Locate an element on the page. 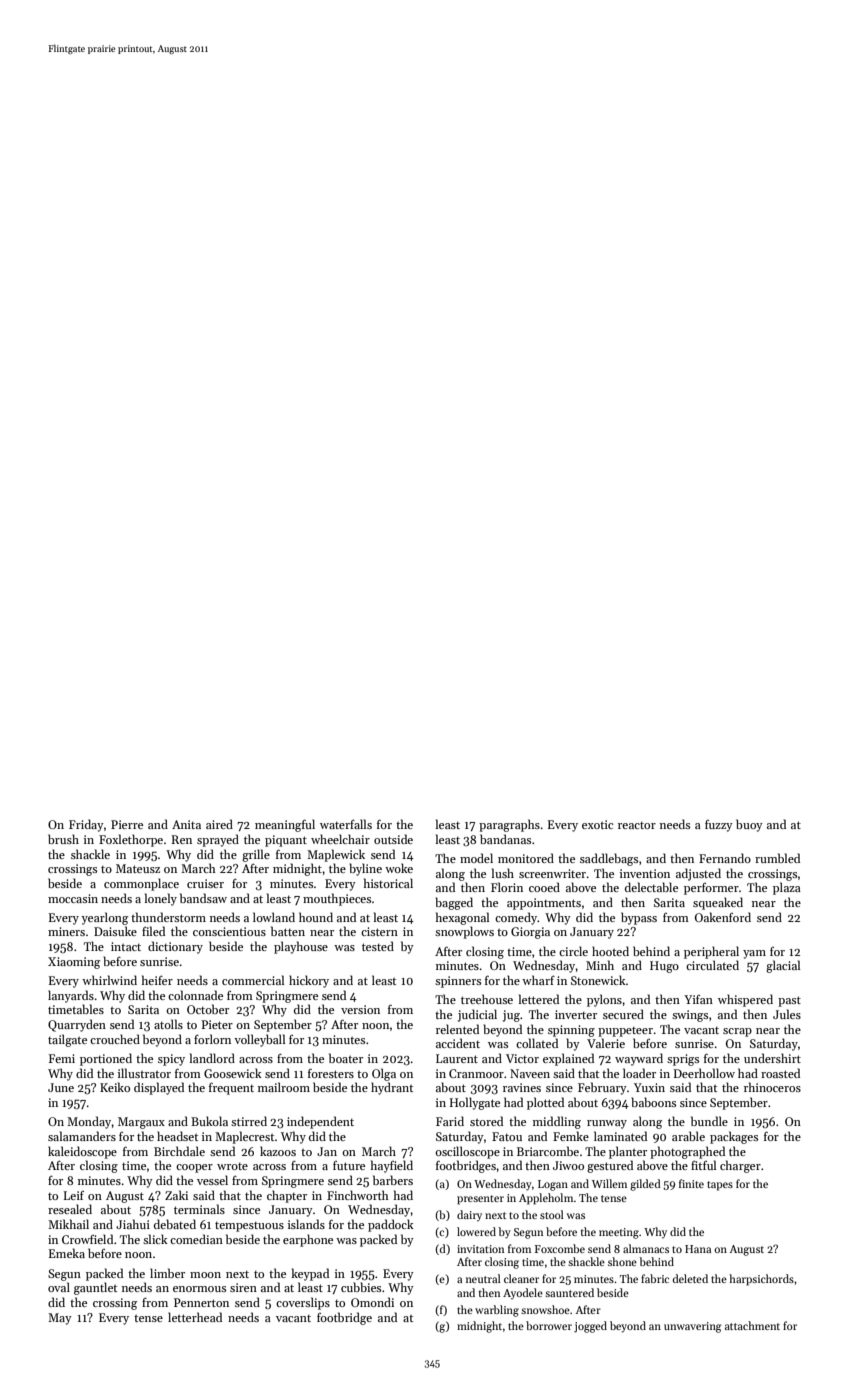  spicy is located at coordinates (171, 1060).
